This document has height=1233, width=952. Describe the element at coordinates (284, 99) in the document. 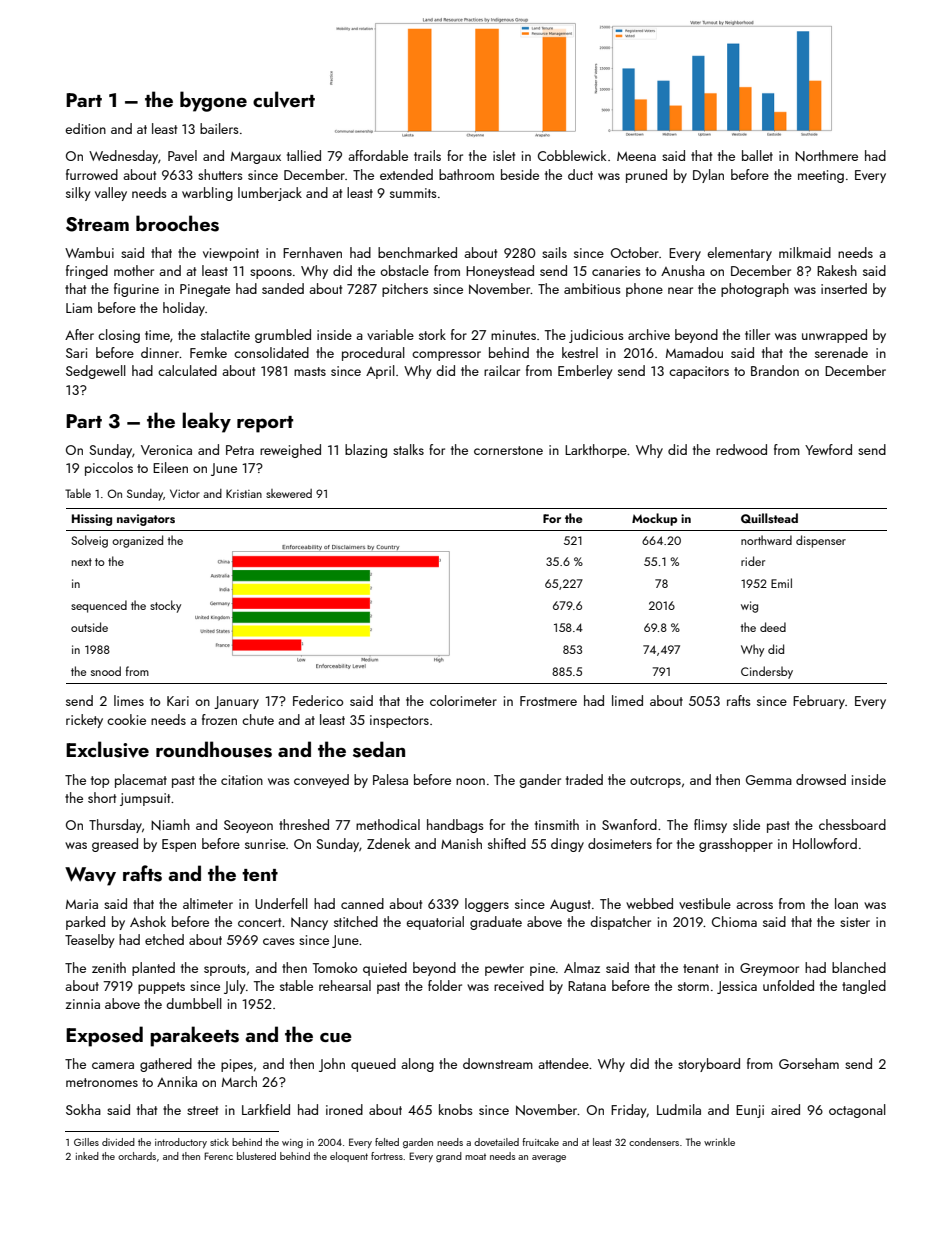

I see `culvert` at that location.
